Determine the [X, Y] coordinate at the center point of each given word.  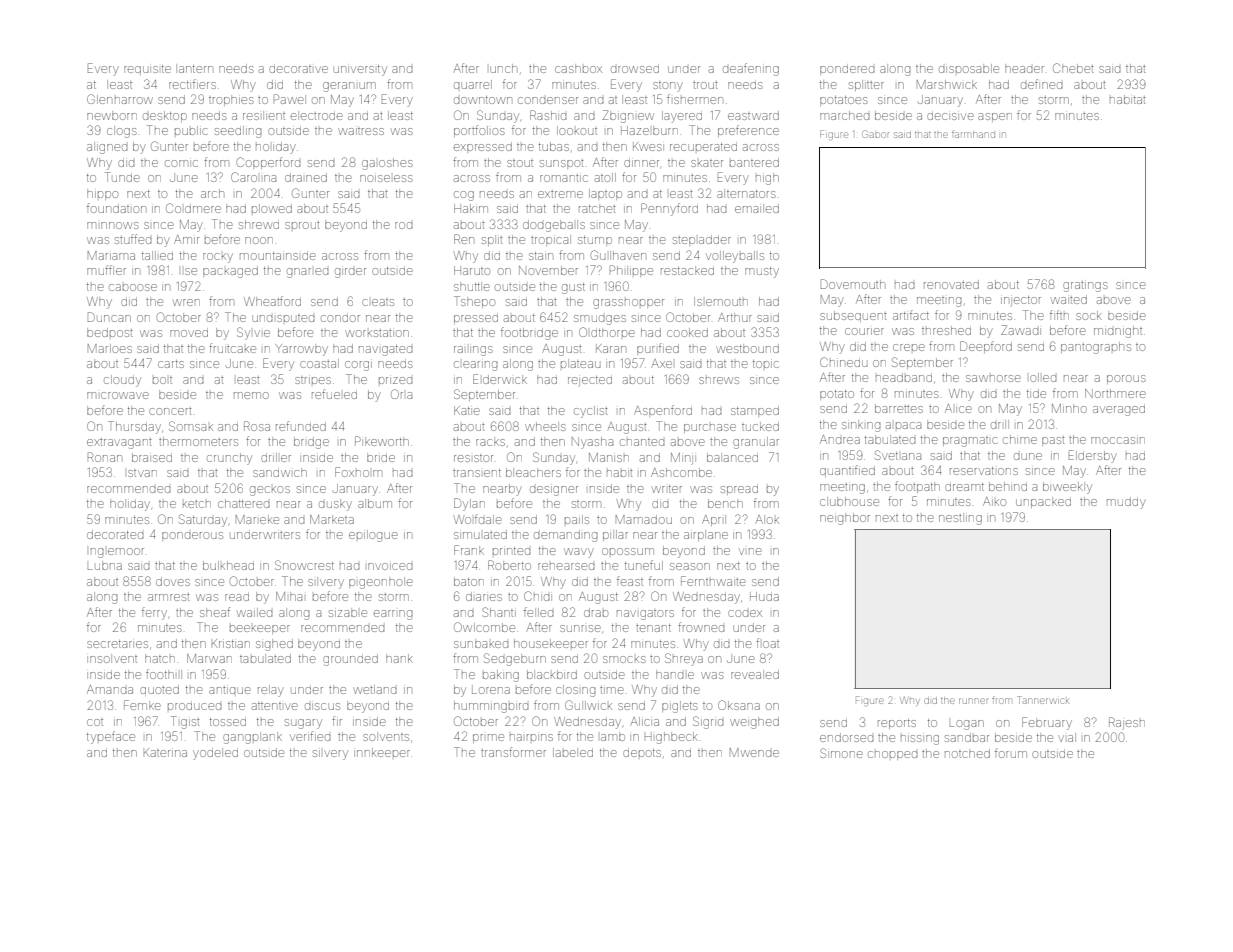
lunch [503, 68]
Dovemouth [853, 284]
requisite [147, 70]
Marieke [257, 519]
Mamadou [644, 519]
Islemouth [721, 301]
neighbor [845, 519]
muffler [106, 270]
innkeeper [382, 752]
